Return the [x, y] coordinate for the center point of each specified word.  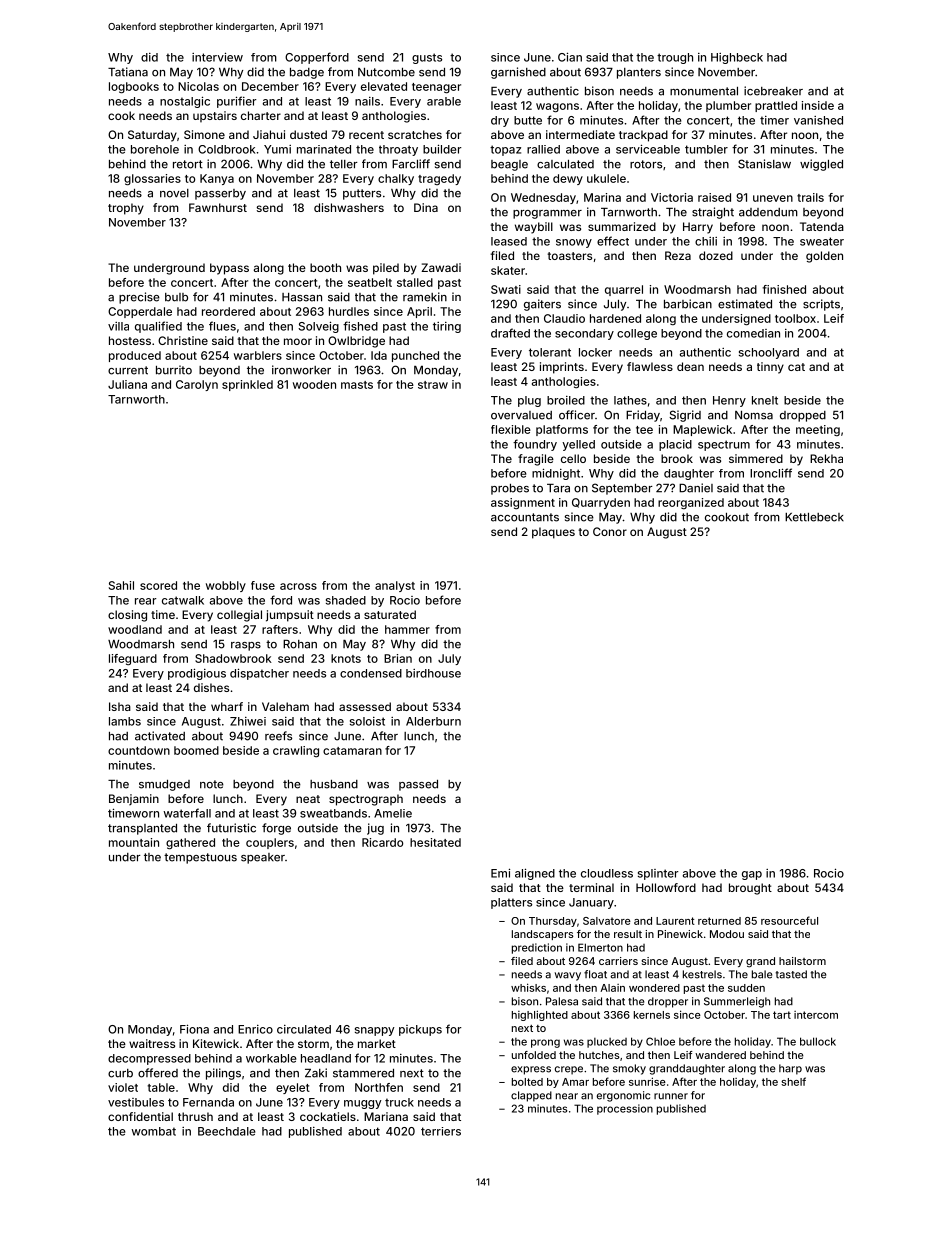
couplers [270, 843]
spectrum [724, 445]
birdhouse [433, 673]
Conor [610, 531]
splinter [658, 874]
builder [442, 149]
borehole [155, 149]
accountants [525, 517]
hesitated [435, 842]
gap [752, 875]
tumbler [706, 149]
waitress [152, 1043]
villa [118, 326]
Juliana [127, 384]
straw [433, 385]
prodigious [197, 674]
